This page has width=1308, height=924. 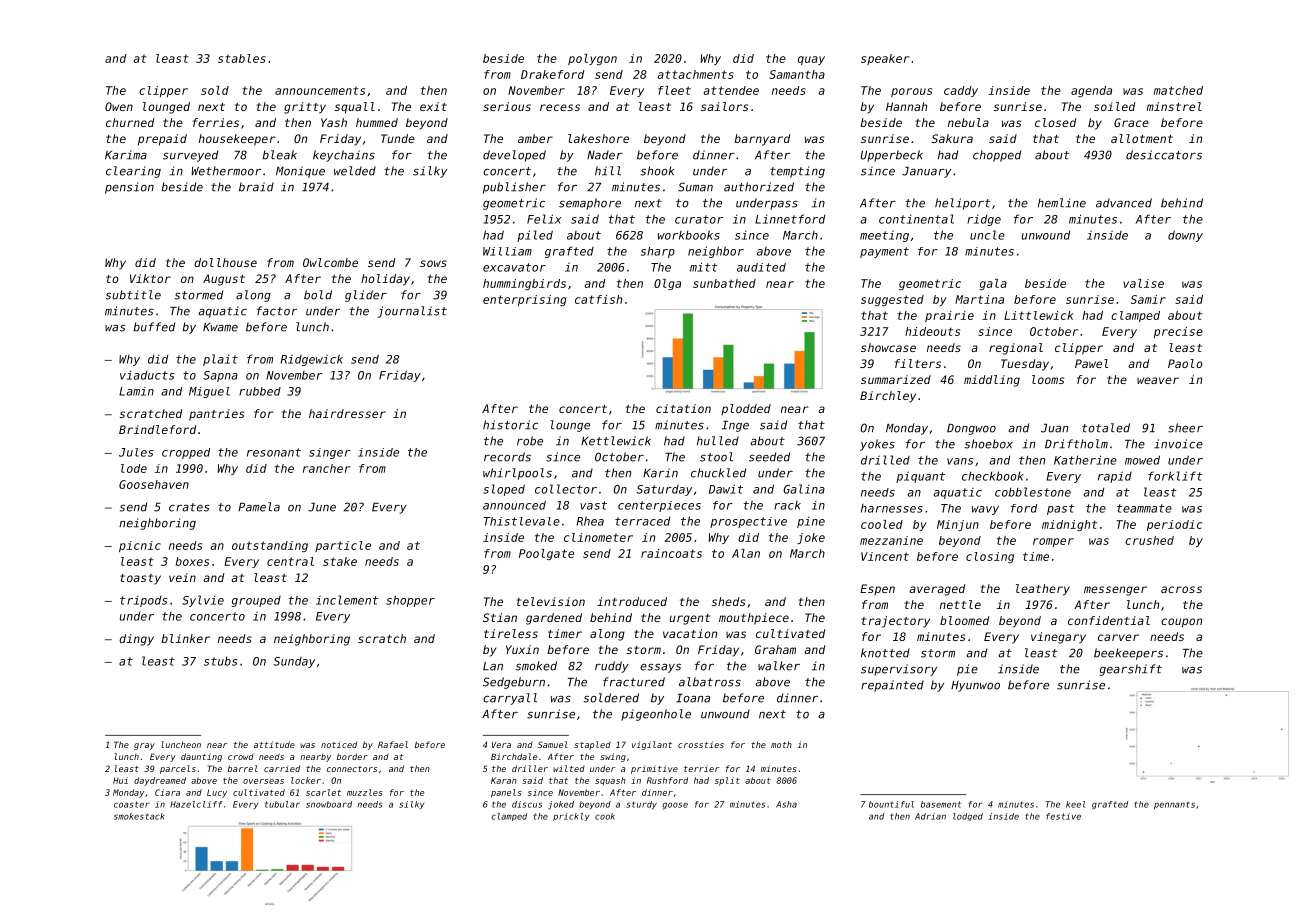 What do you see at coordinates (133, 172) in the page?
I see `clearing` at bounding box center [133, 172].
